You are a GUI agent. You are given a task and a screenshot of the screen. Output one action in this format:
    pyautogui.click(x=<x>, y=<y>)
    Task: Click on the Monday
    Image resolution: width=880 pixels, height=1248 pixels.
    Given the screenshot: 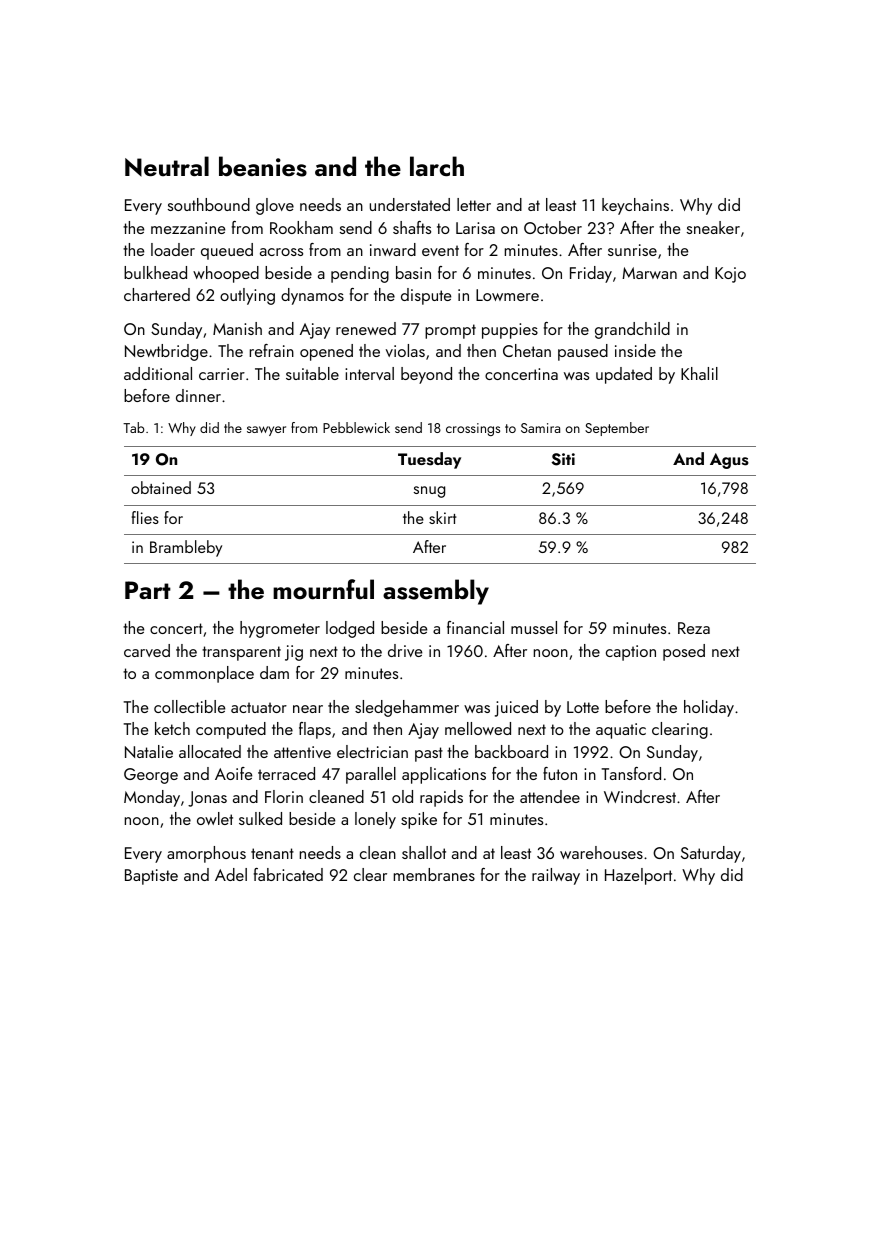 What is the action you would take?
    pyautogui.click(x=152, y=798)
